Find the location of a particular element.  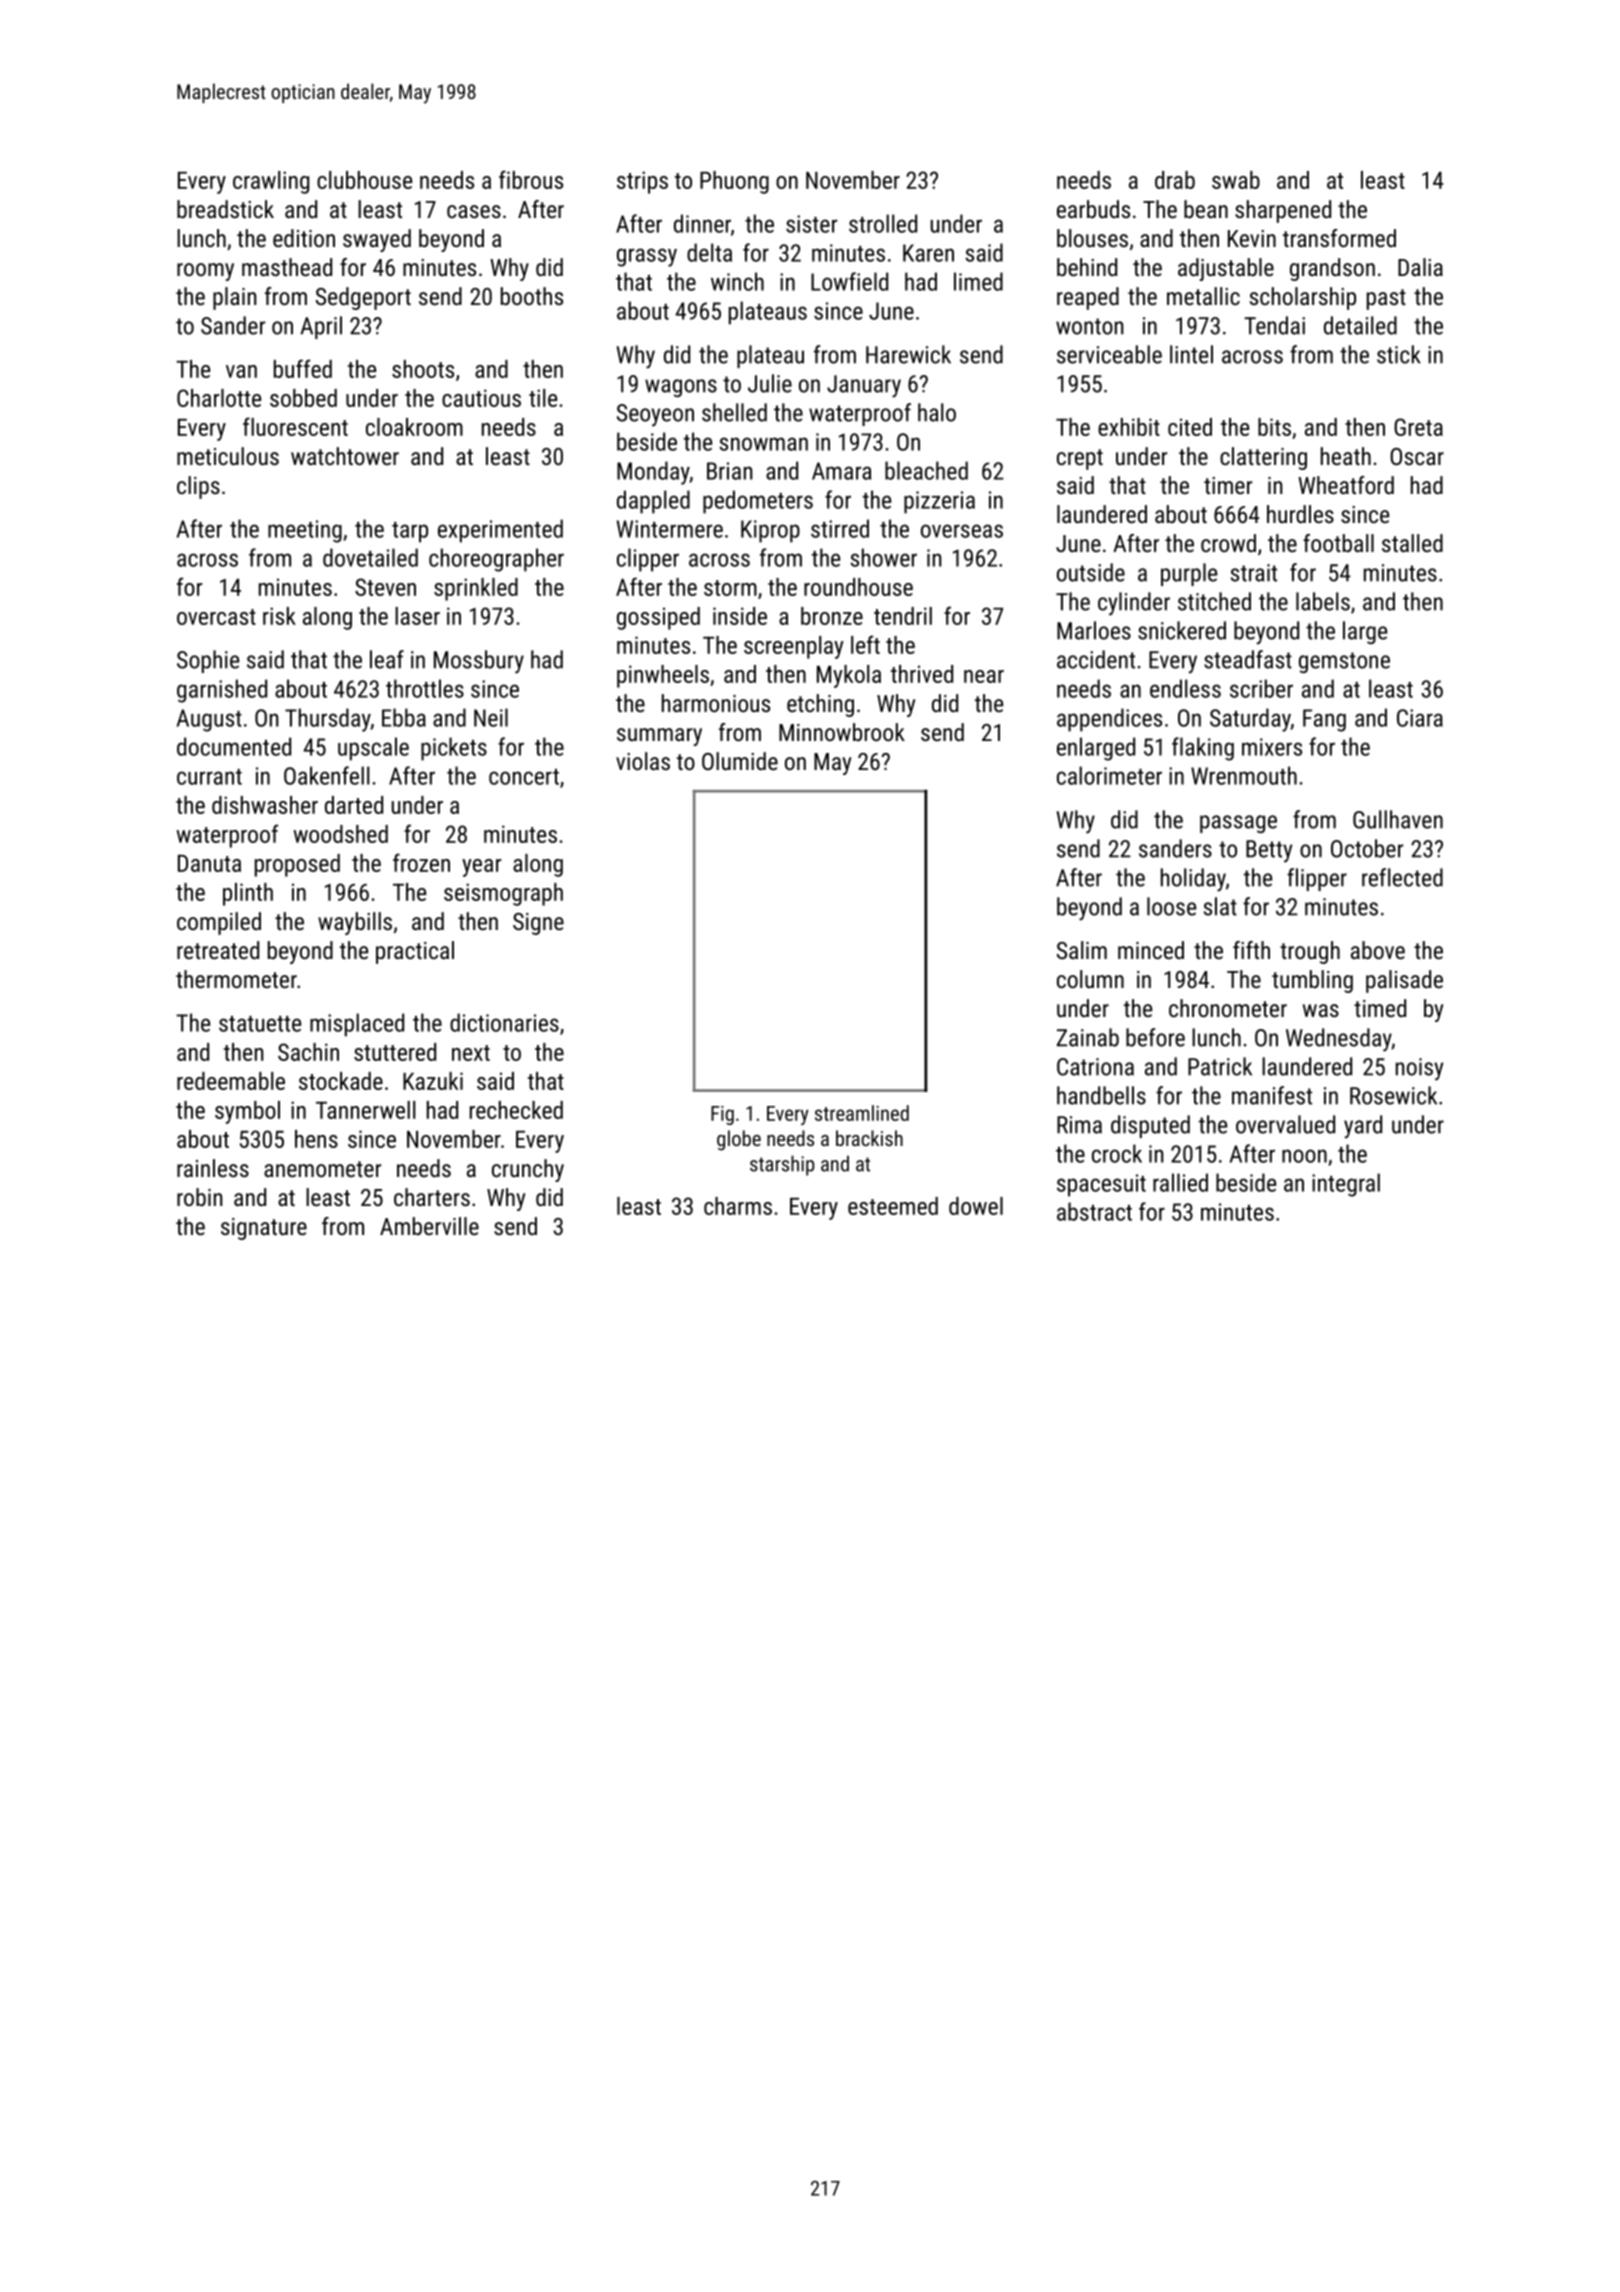

practical is located at coordinates (415, 952).
